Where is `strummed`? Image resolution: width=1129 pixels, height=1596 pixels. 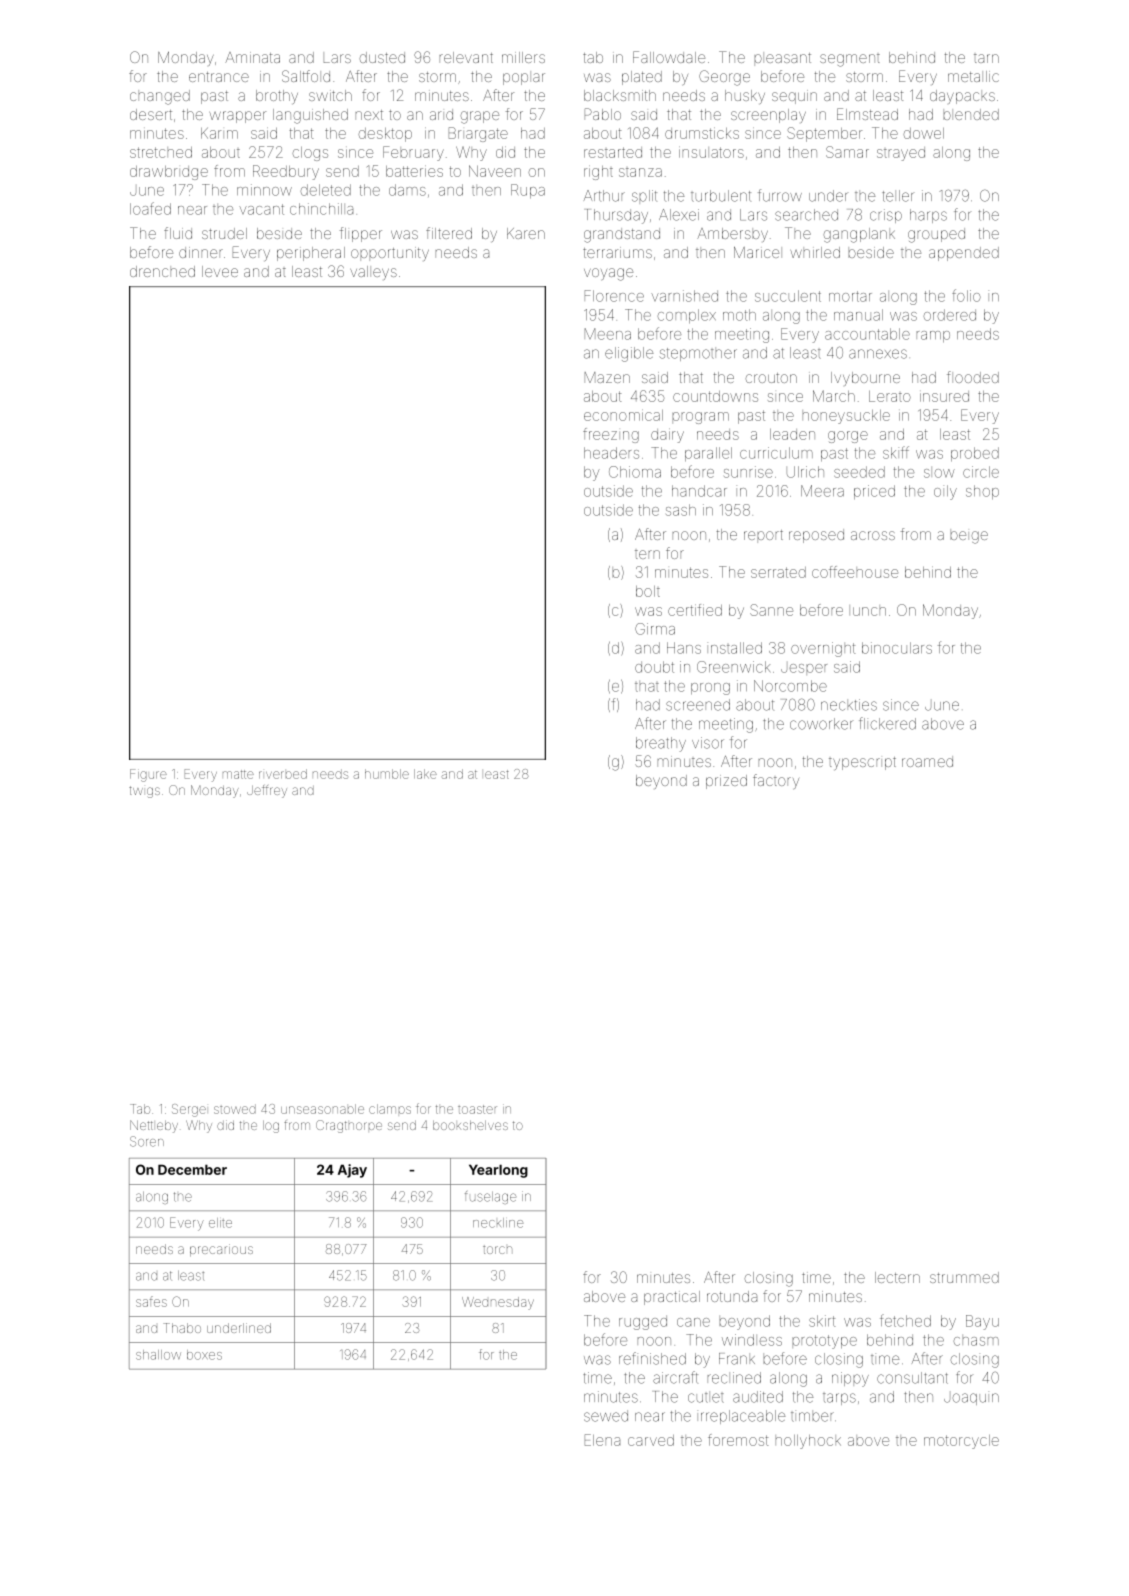 strummed is located at coordinates (964, 1277).
